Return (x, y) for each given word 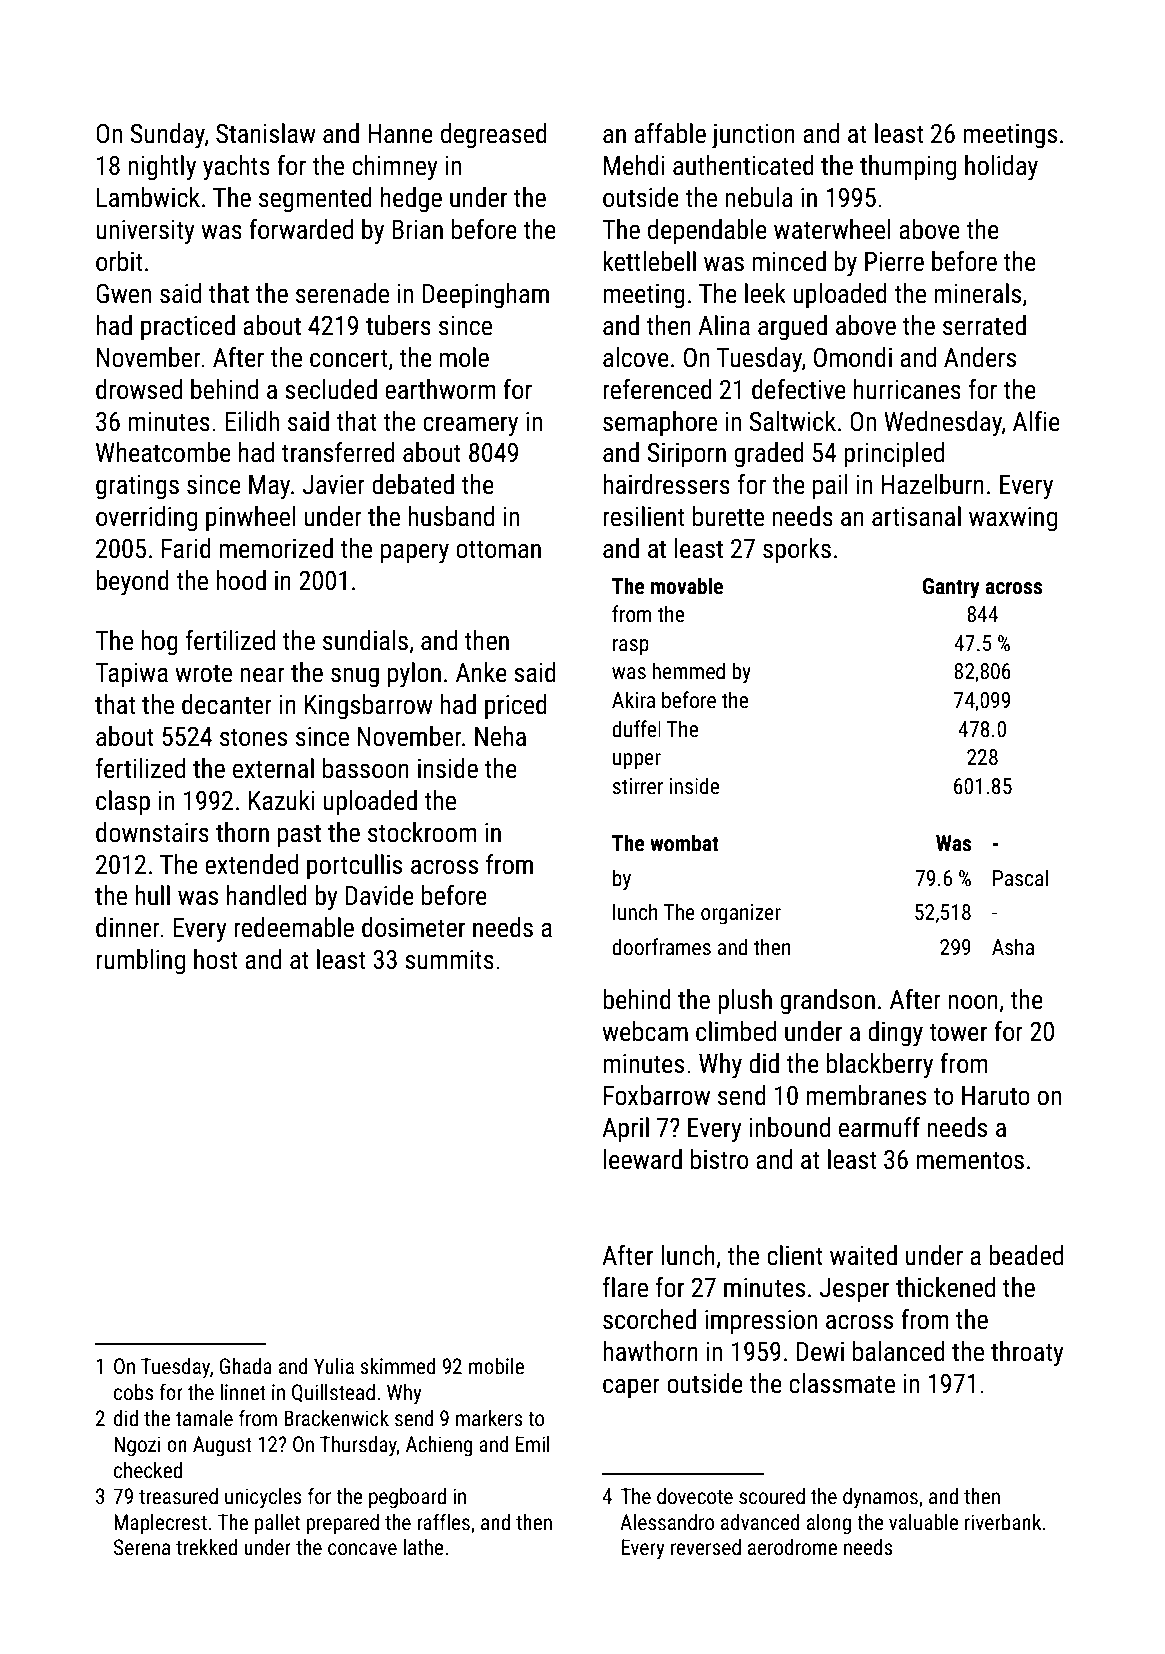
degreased (494, 136)
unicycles (263, 1498)
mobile (496, 1366)
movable (687, 586)
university (145, 232)
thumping (908, 168)
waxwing (1013, 519)
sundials (365, 640)
